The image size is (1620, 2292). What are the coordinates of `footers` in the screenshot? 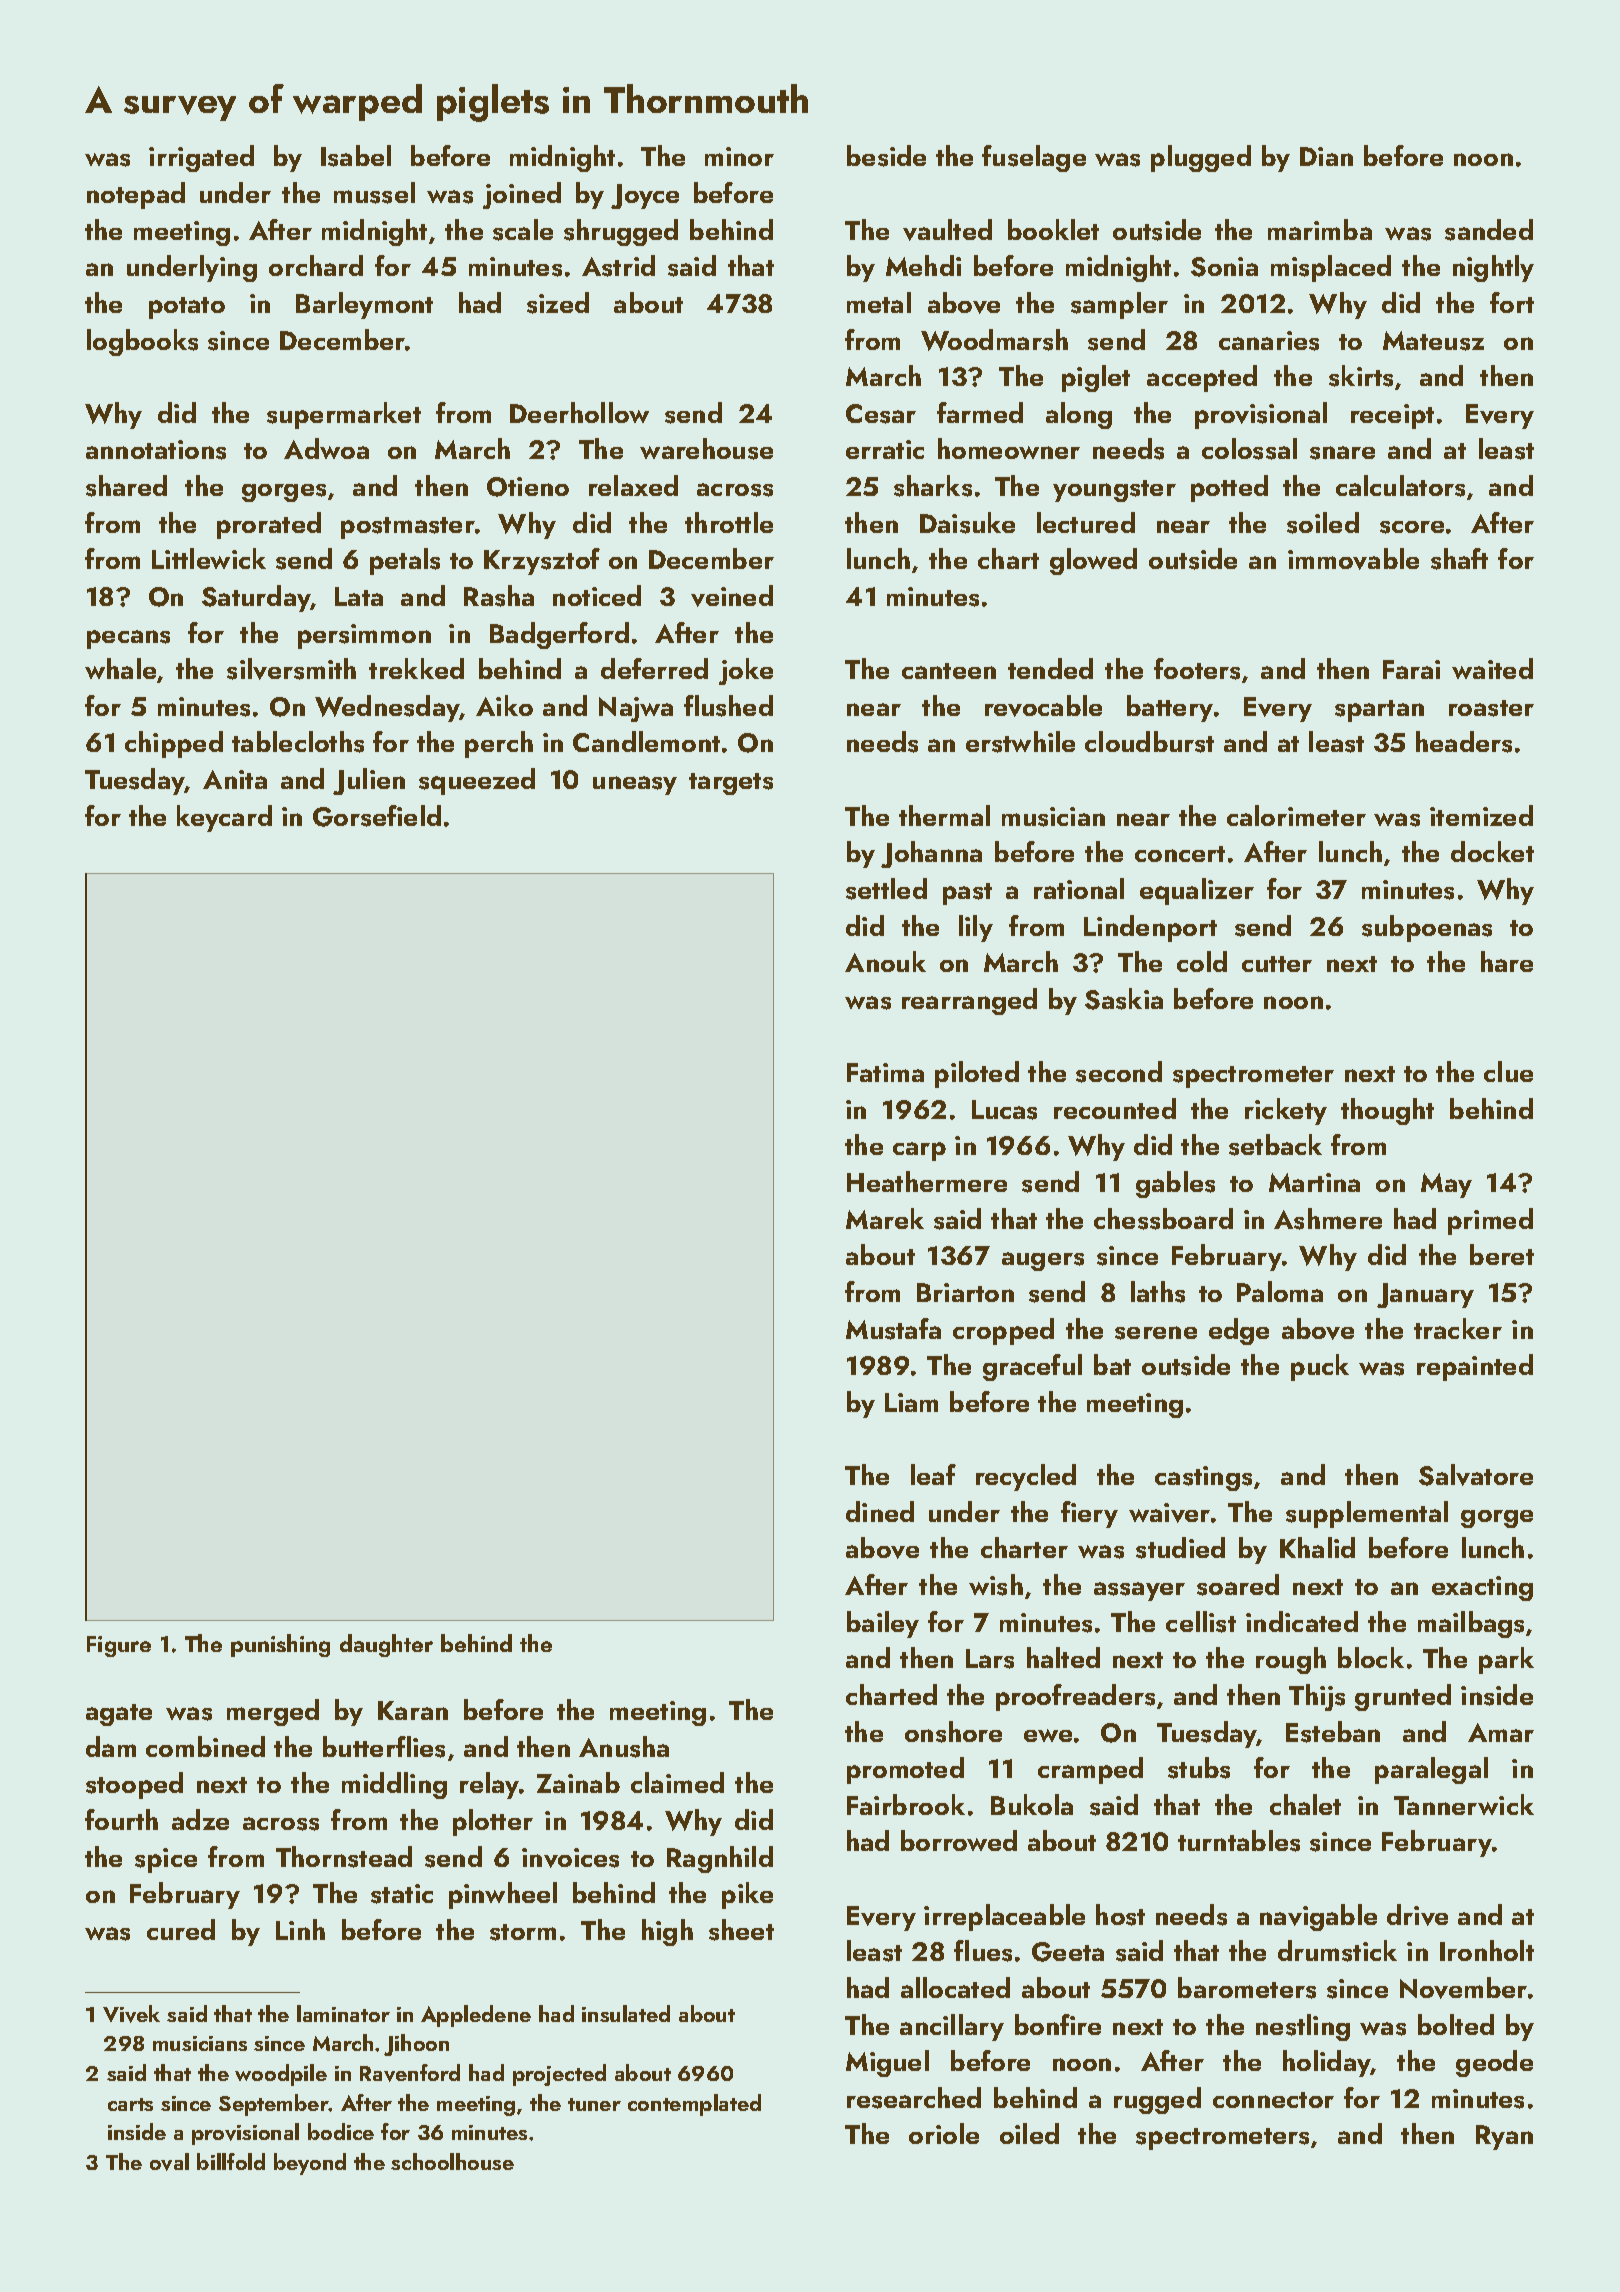 It's located at (1197, 669).
